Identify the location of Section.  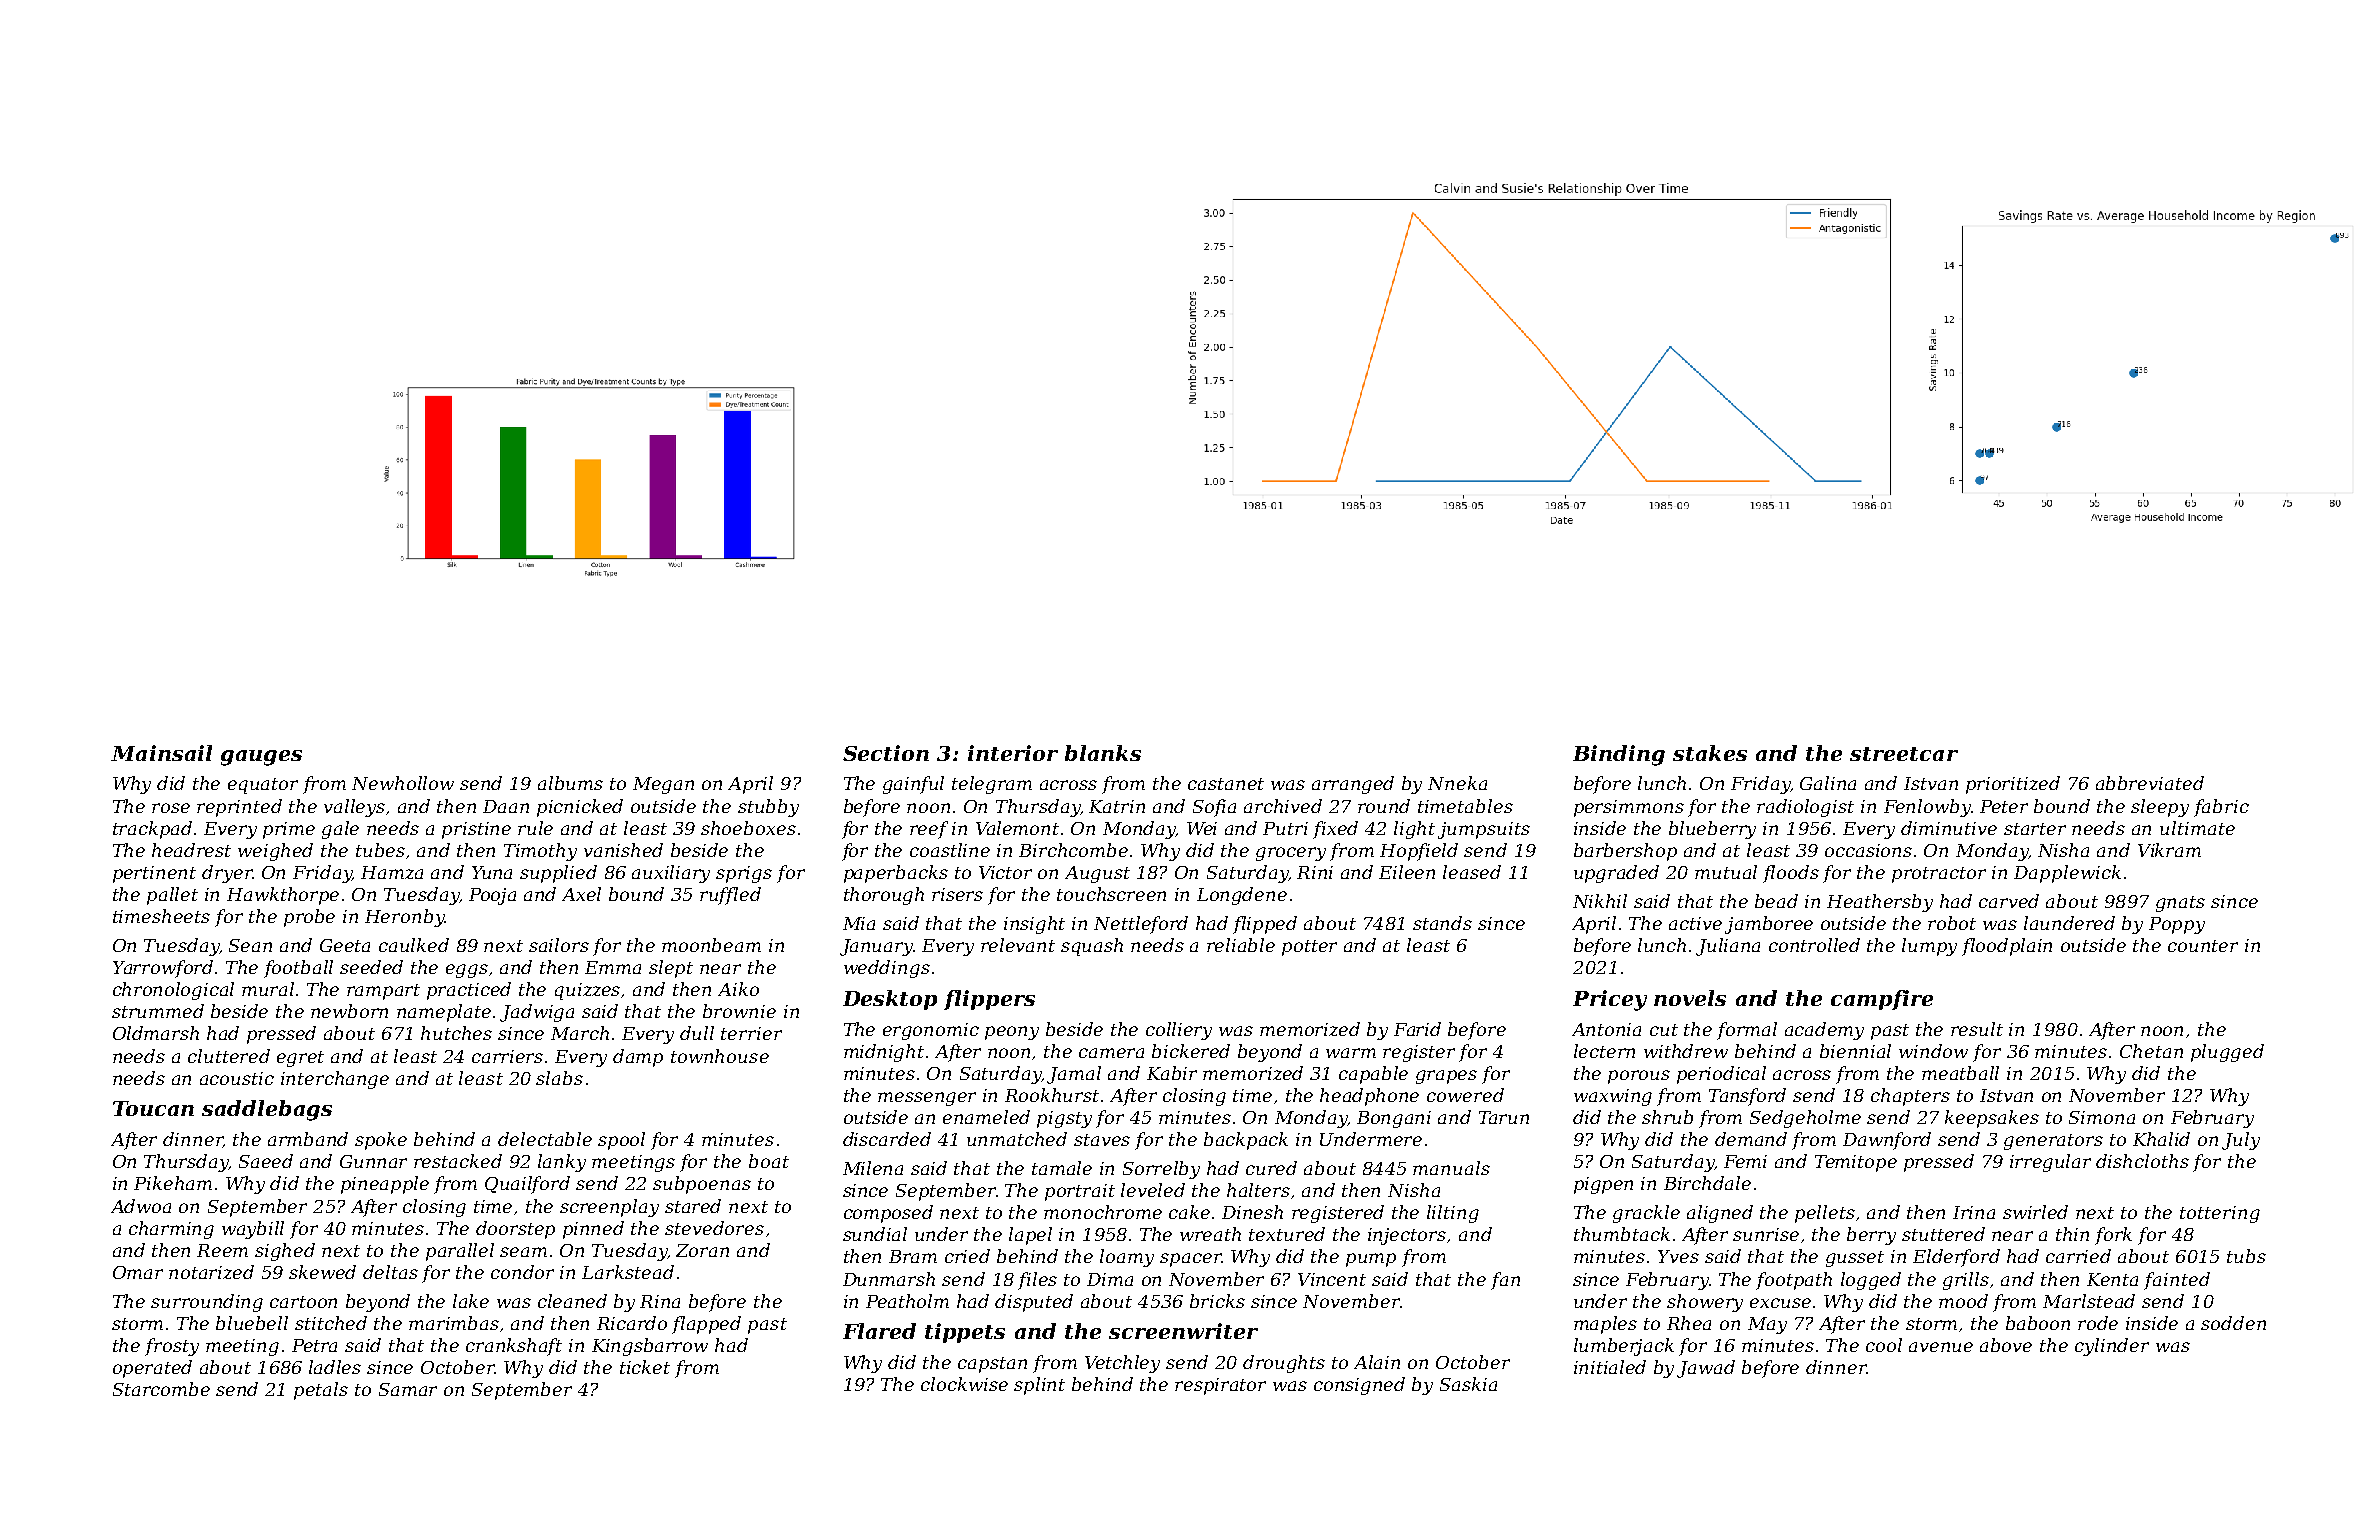
(886, 753).
